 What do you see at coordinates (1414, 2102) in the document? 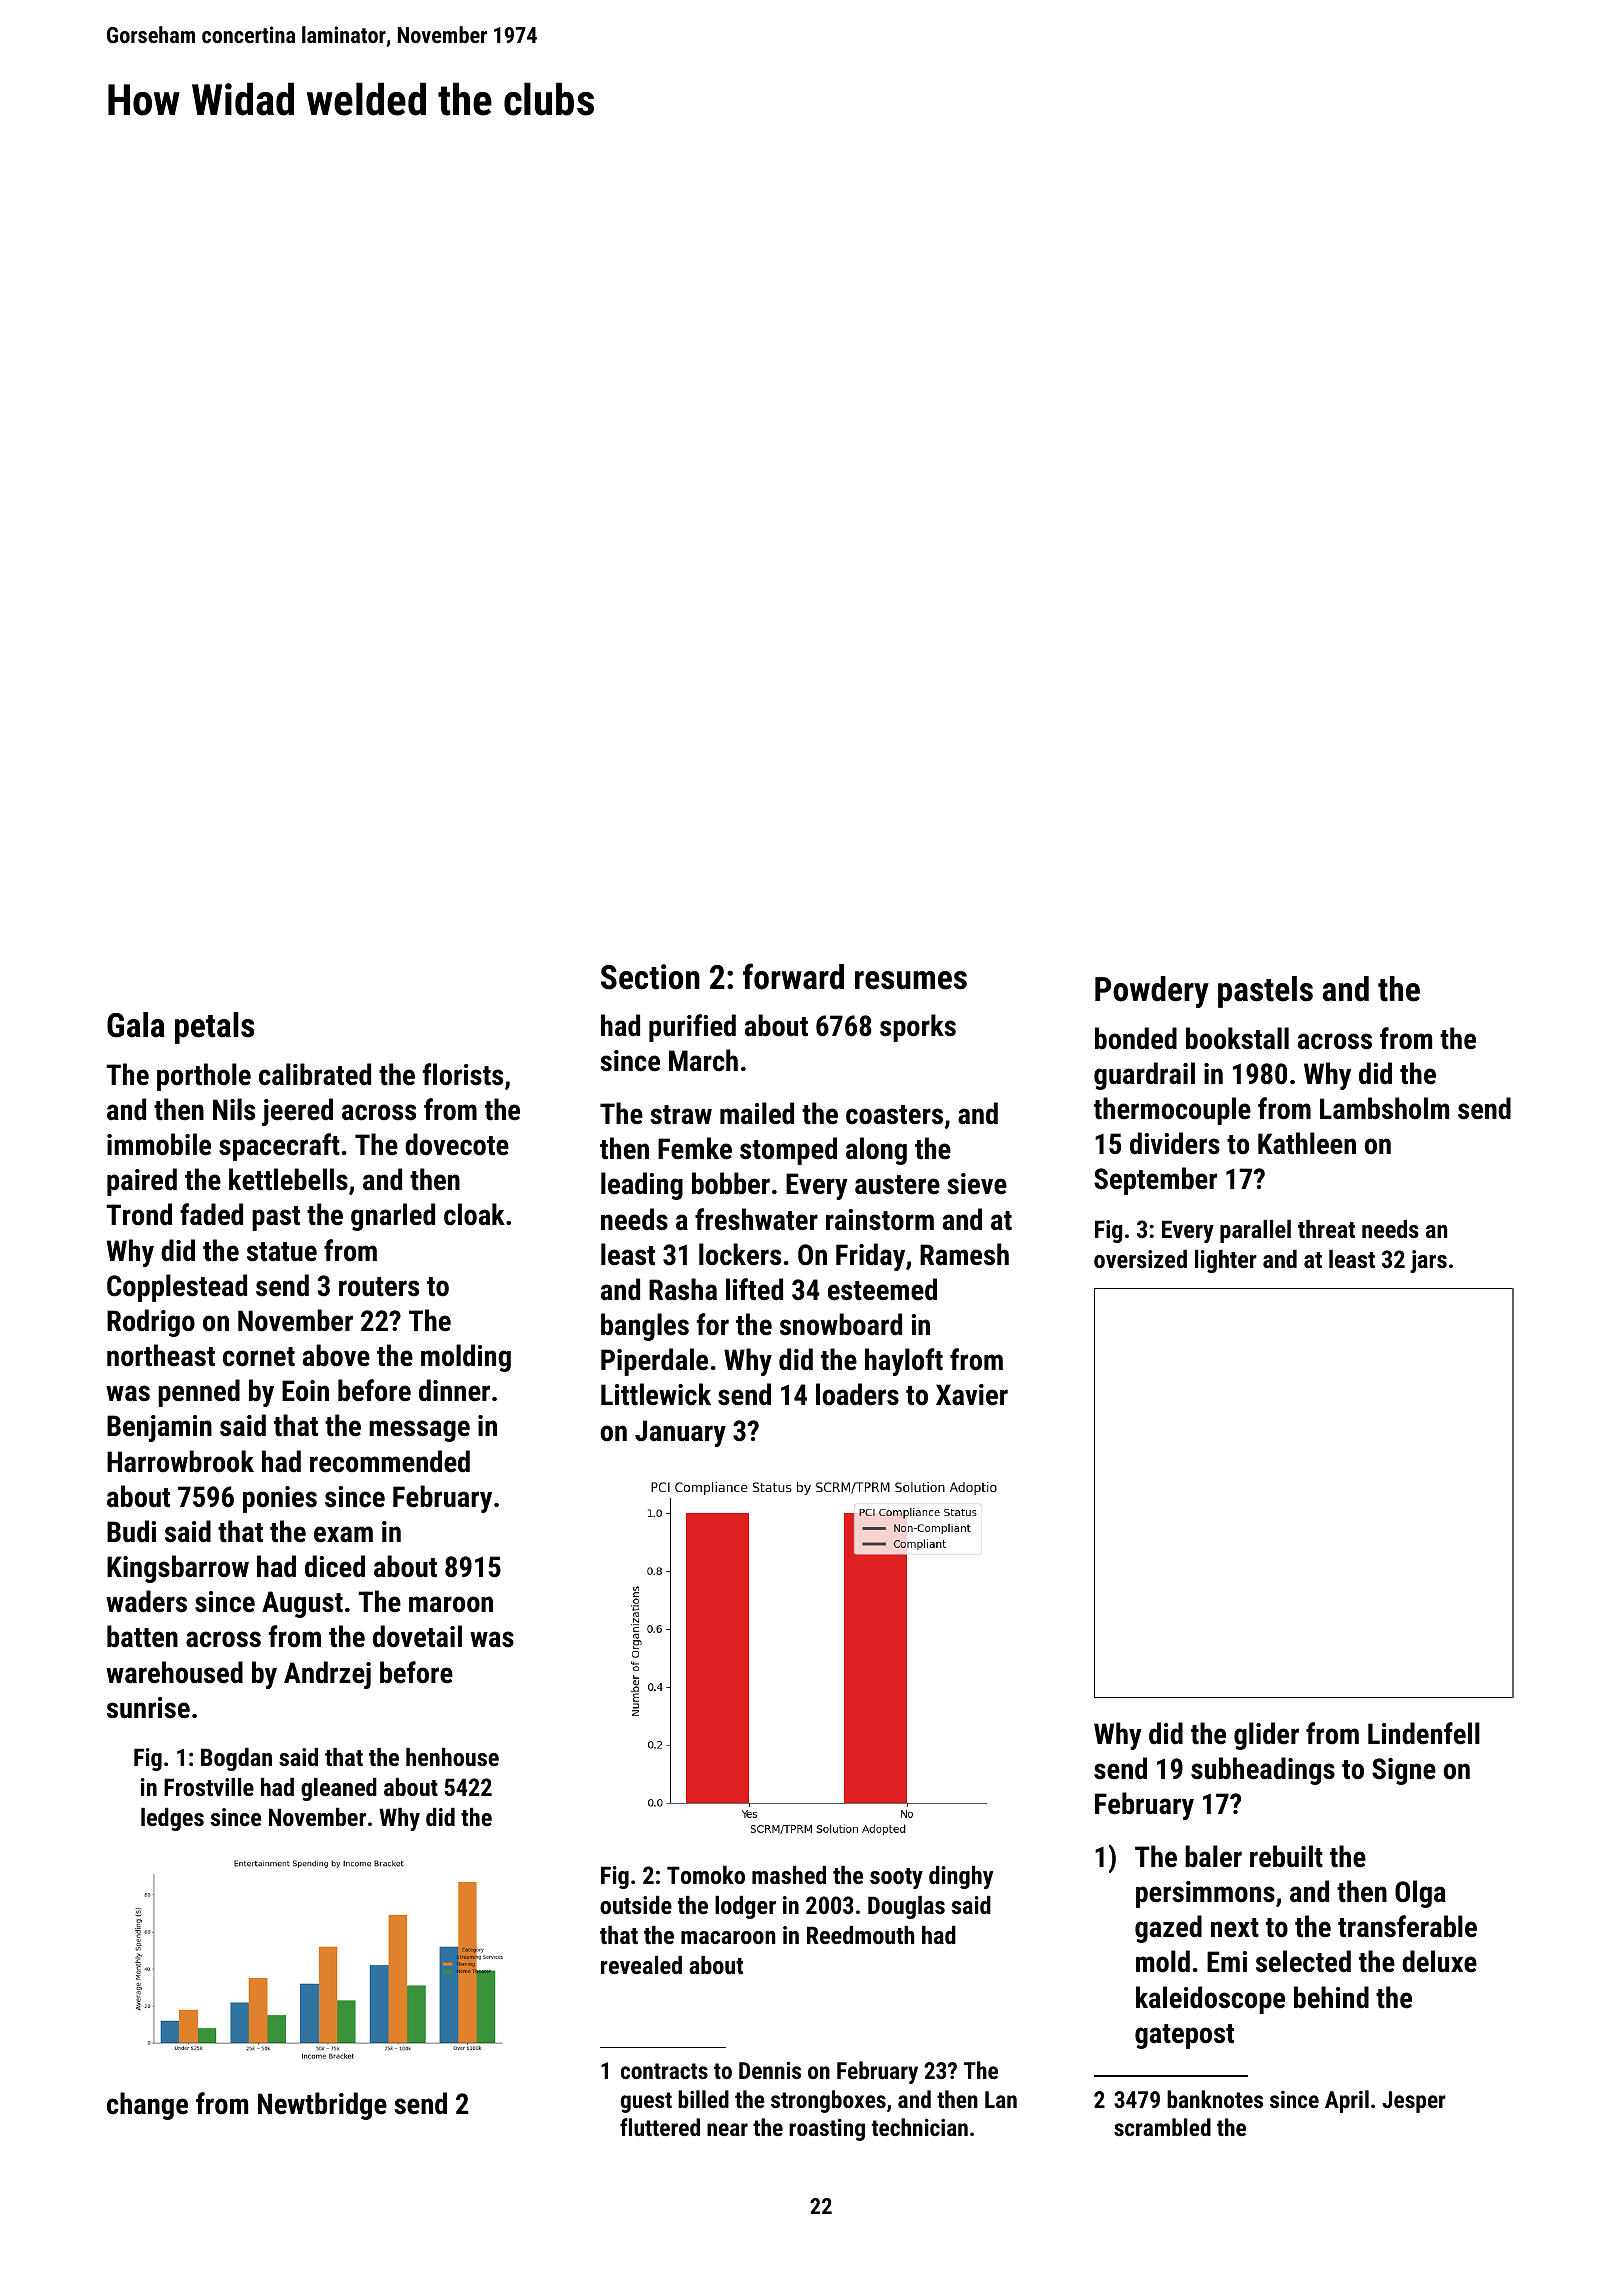
I see `Jesper` at bounding box center [1414, 2102].
